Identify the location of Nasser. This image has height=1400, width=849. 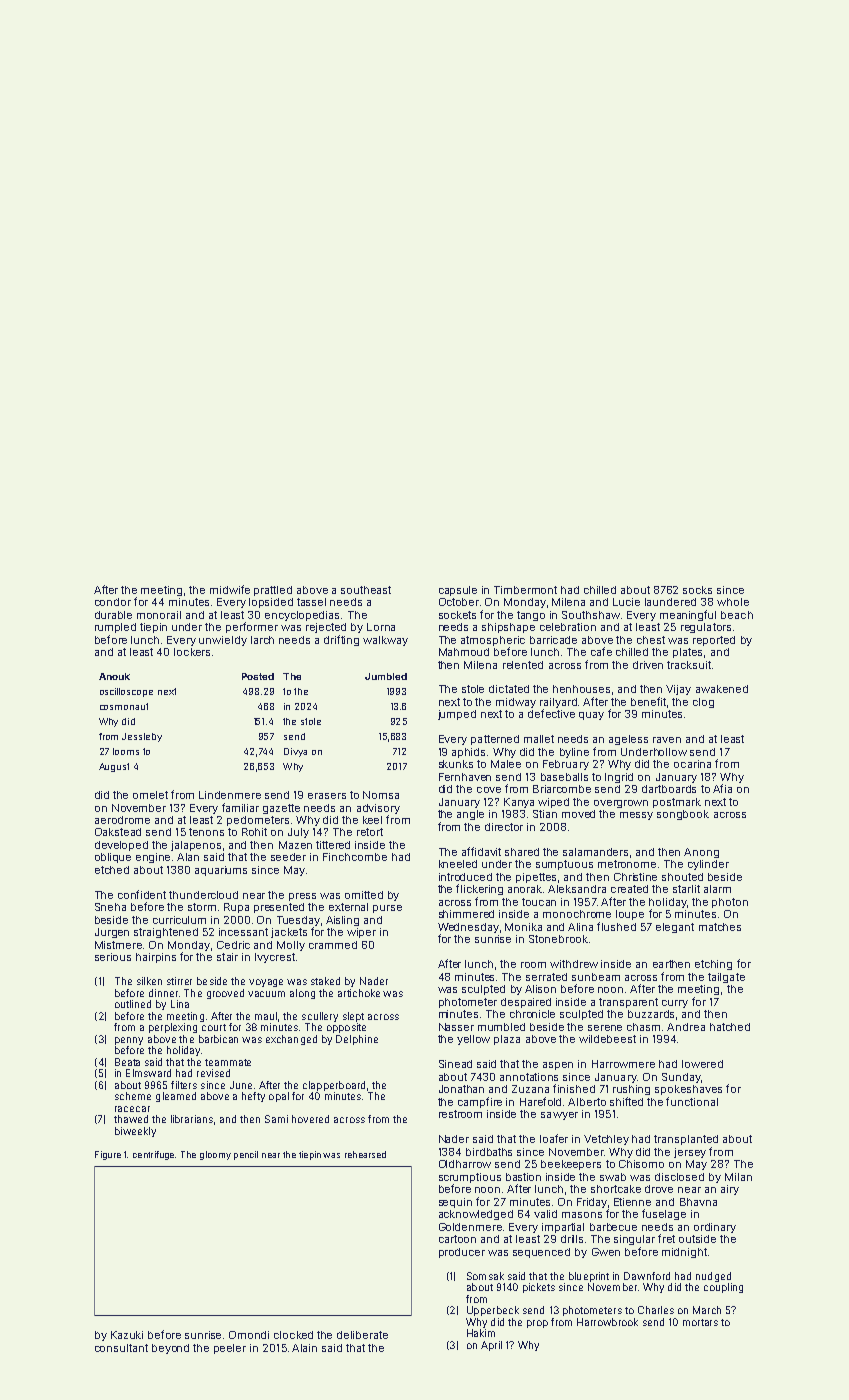
(456, 1027).
